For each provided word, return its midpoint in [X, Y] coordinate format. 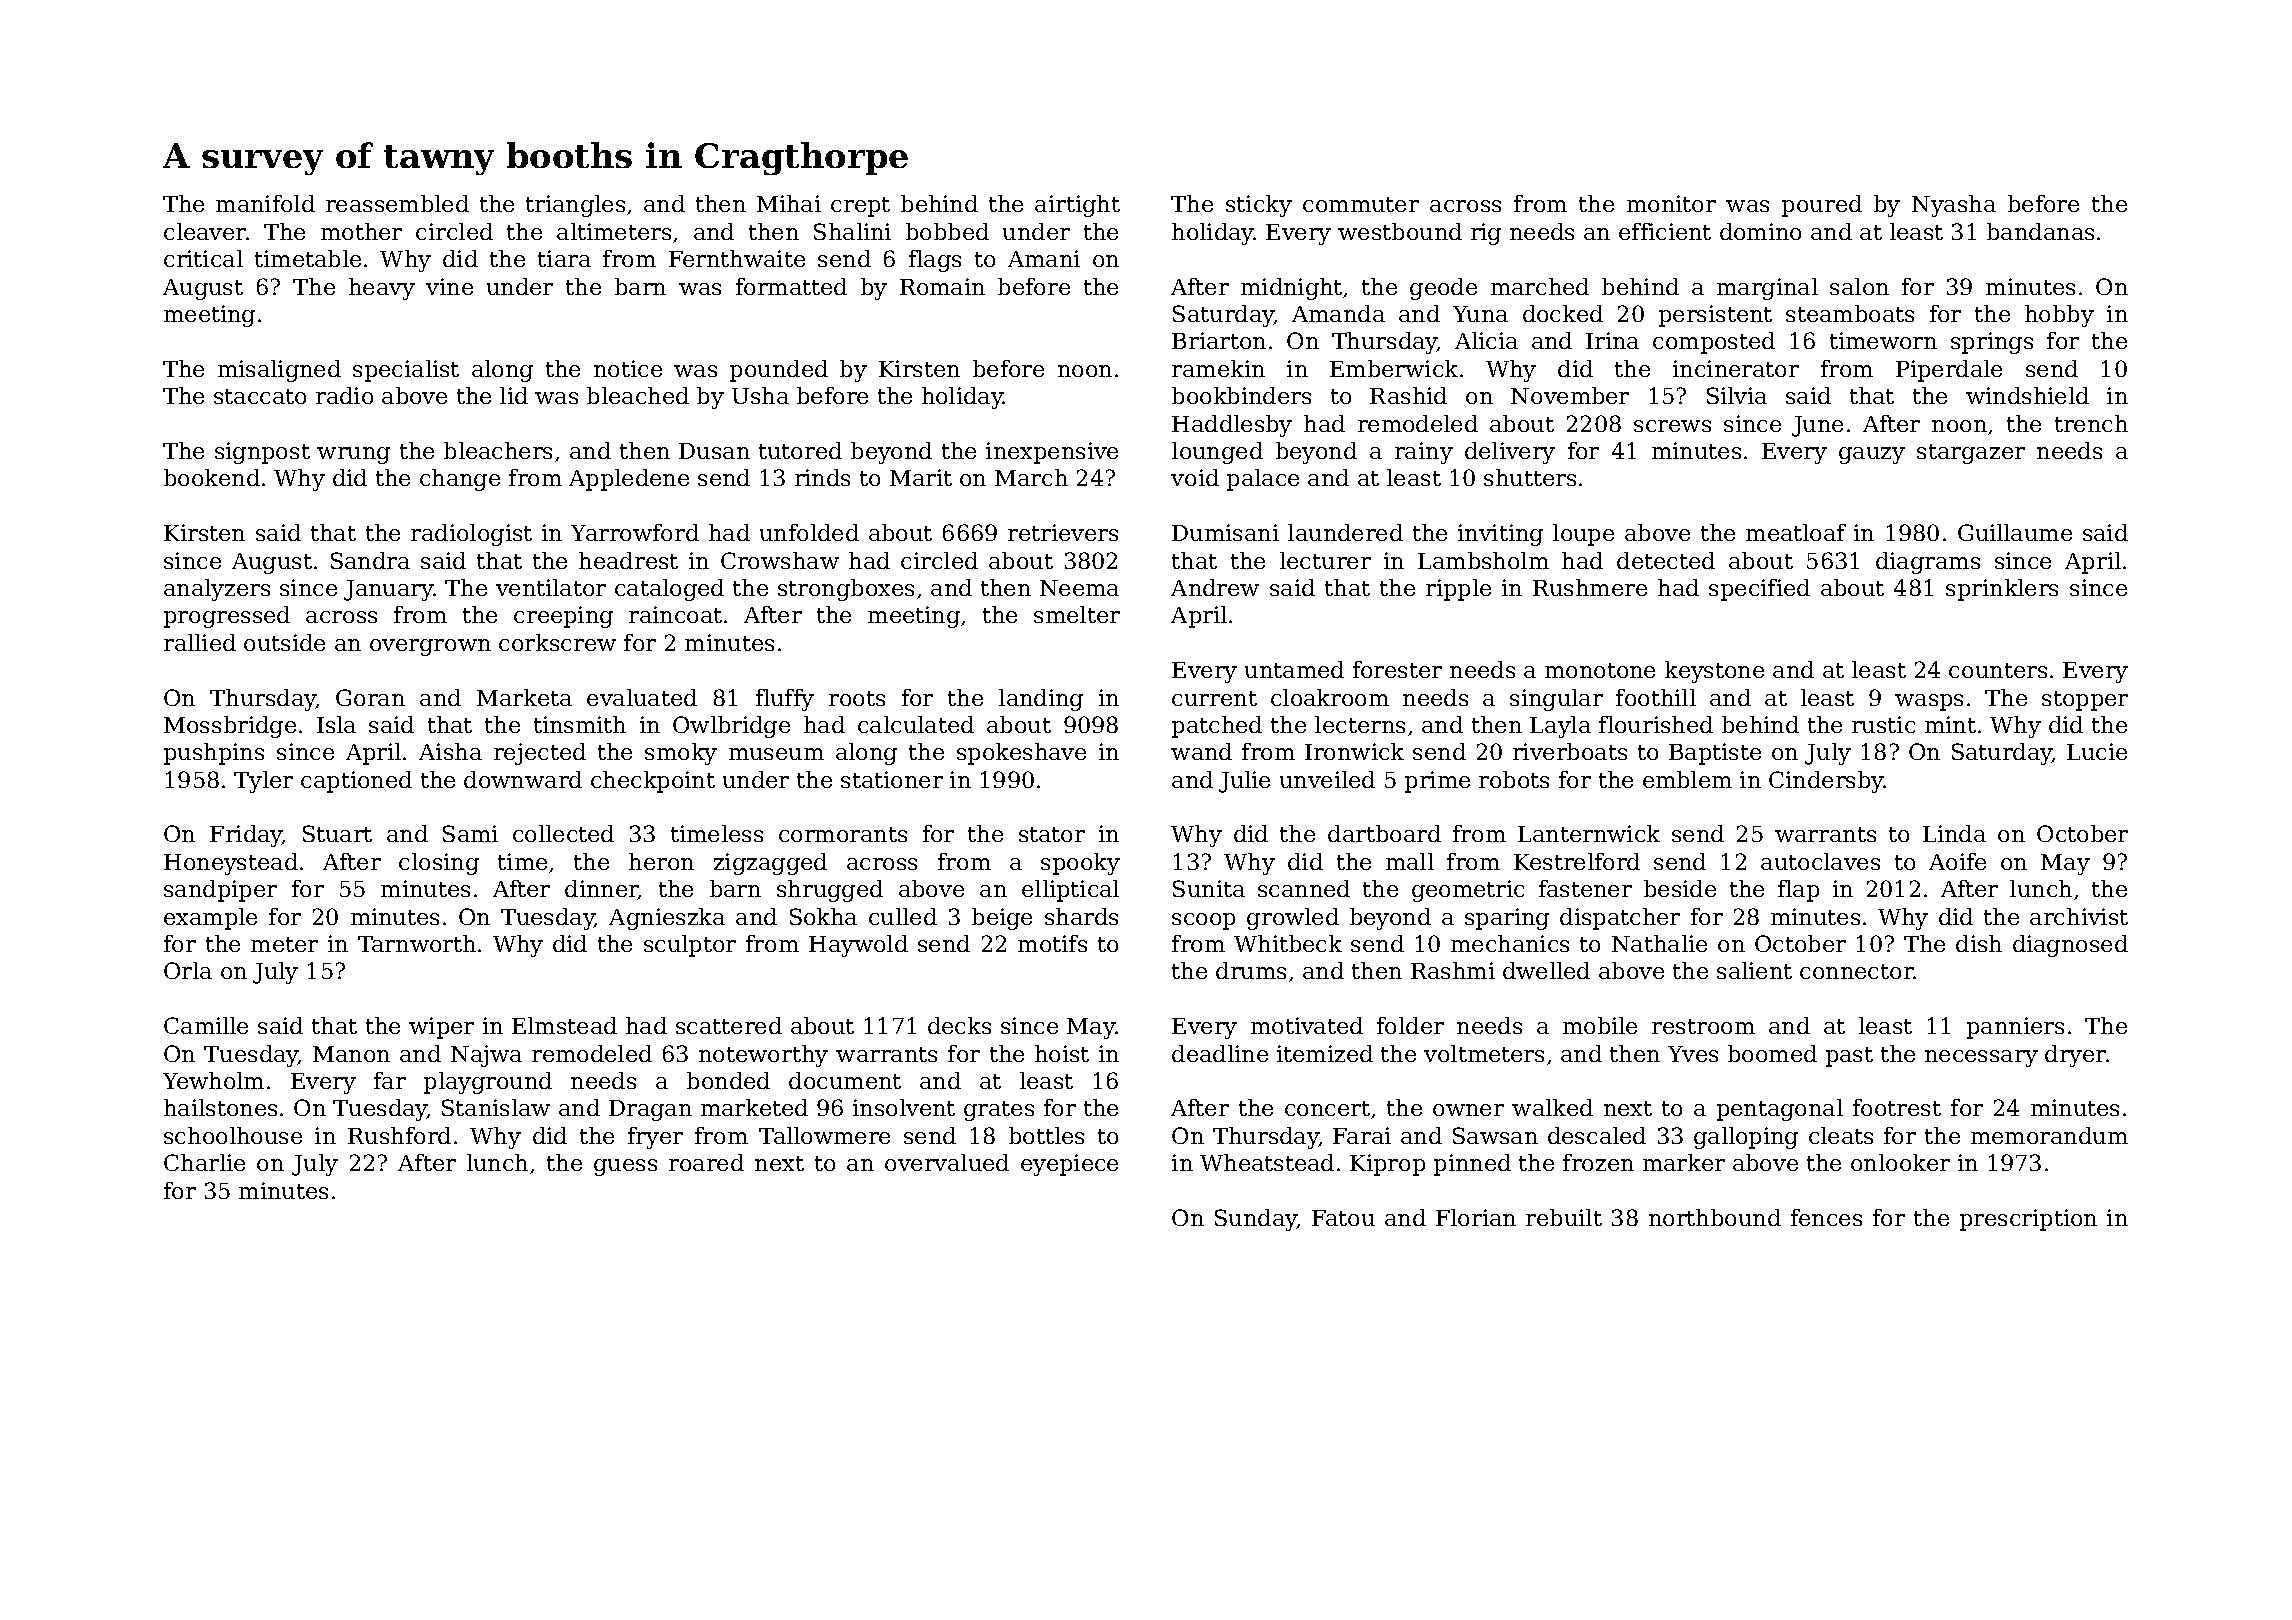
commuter [1361, 204]
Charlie [204, 1162]
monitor [1671, 203]
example [210, 919]
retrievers [1063, 532]
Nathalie [1659, 943]
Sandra [370, 560]
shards [1081, 916]
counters [1998, 670]
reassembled [397, 203]
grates [999, 1111]
